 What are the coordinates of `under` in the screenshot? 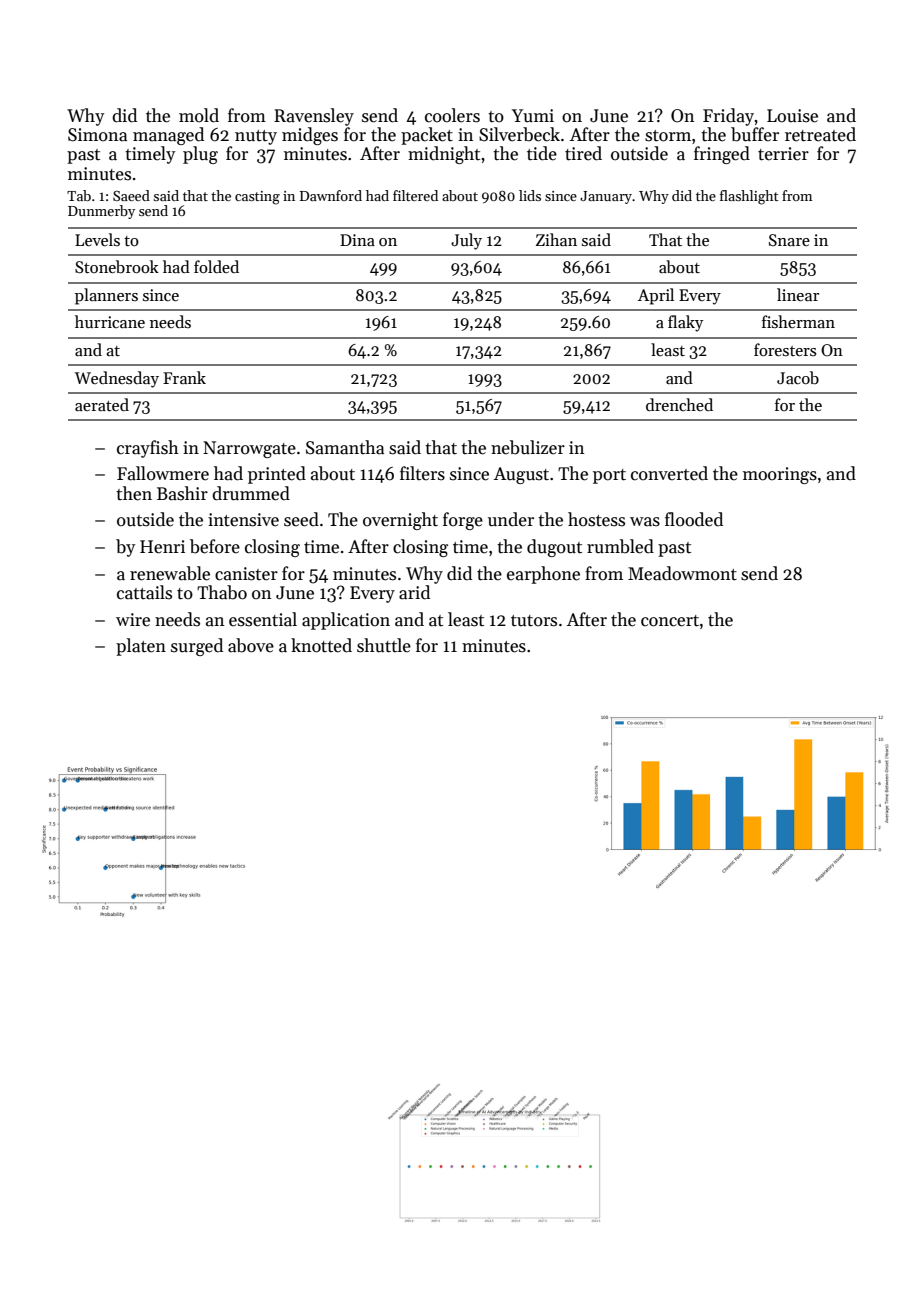 It's located at (511, 519).
